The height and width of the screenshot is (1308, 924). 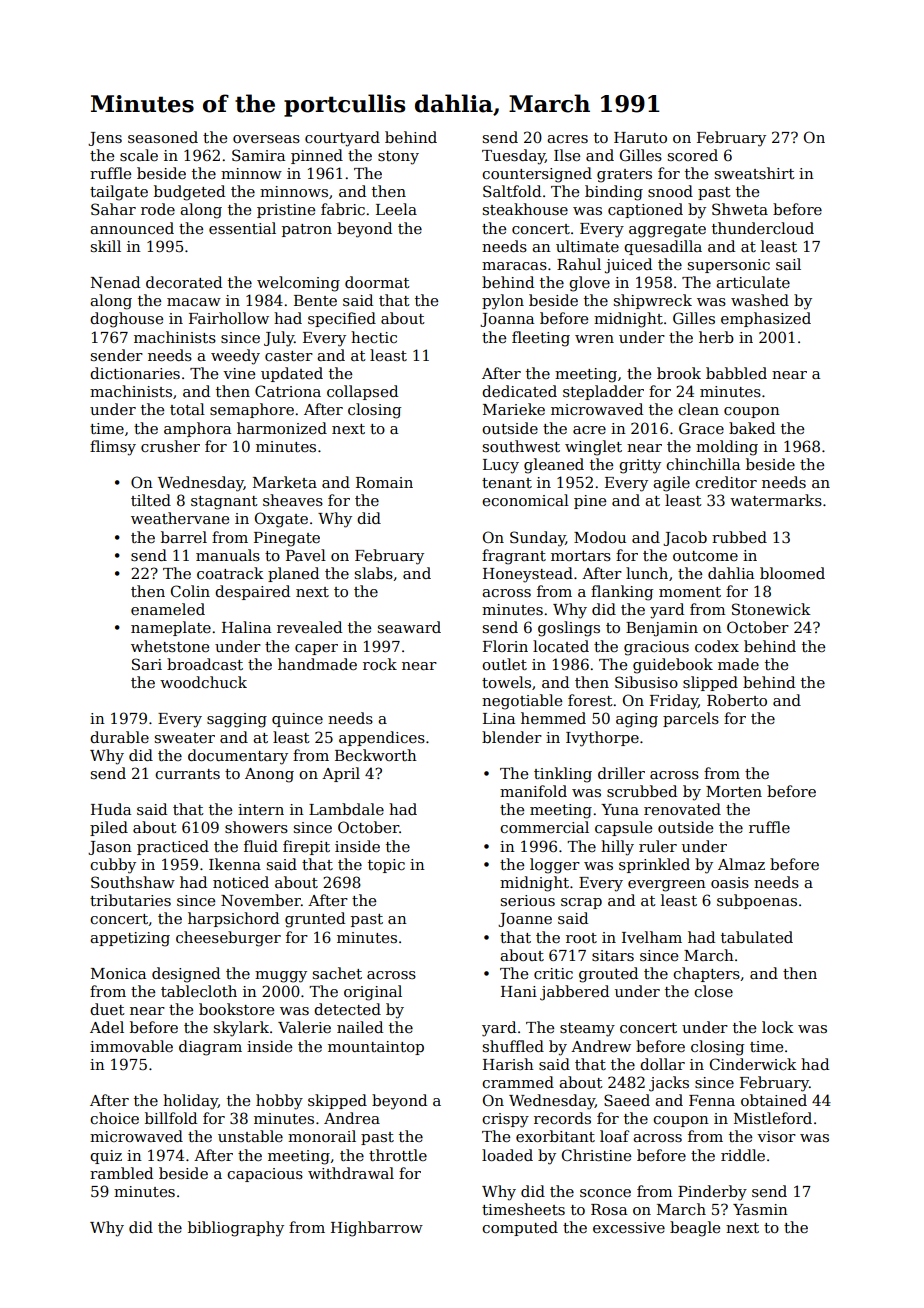 I want to click on holiday, so click(x=190, y=1102).
